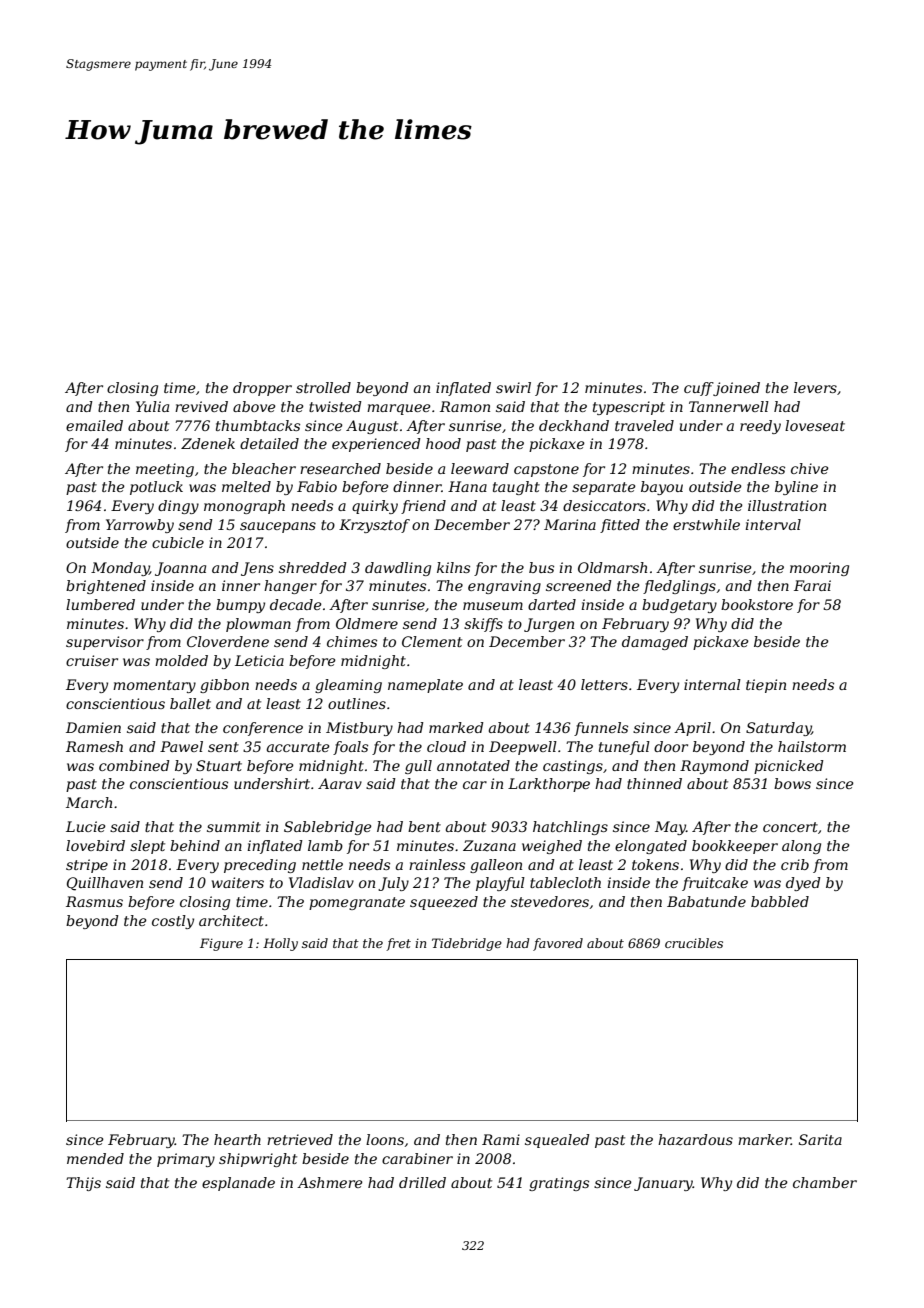 The height and width of the image is (1308, 924). I want to click on Saturday, so click(778, 729).
